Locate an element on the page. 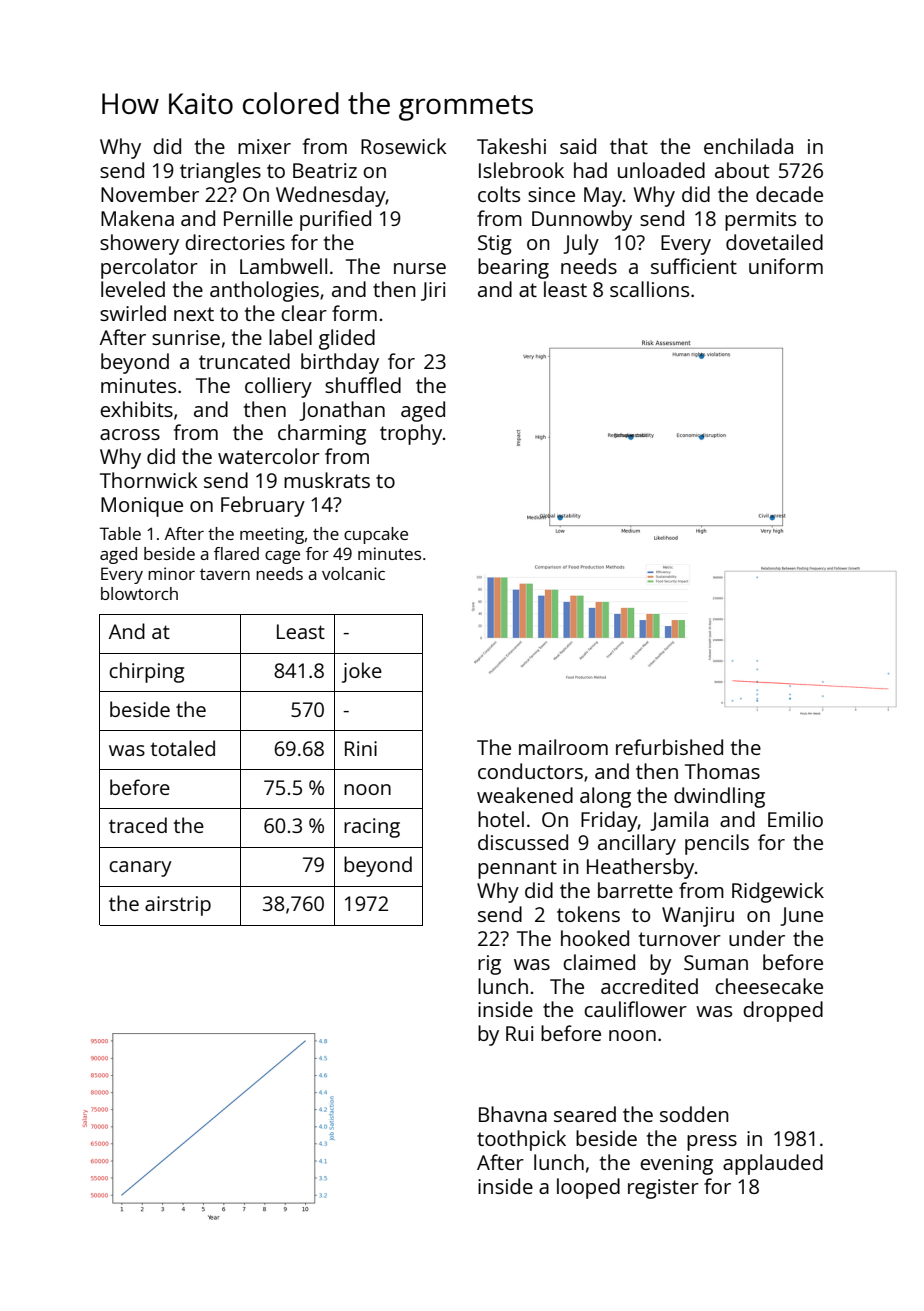  scallions is located at coordinates (649, 289).
